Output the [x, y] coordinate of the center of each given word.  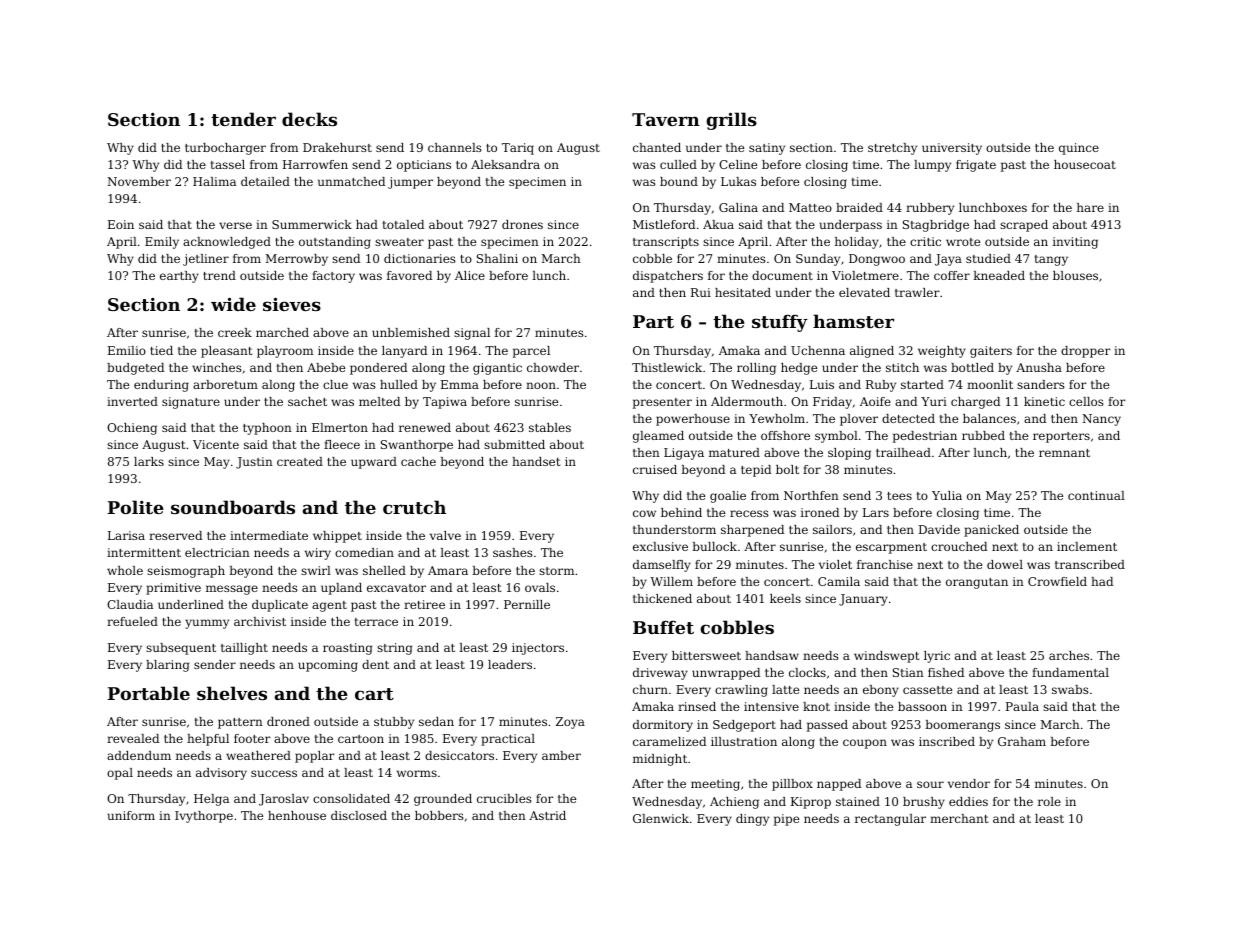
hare [1090, 207]
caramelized [669, 741]
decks [309, 119]
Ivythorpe [204, 817]
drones [522, 224]
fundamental [1070, 672]
